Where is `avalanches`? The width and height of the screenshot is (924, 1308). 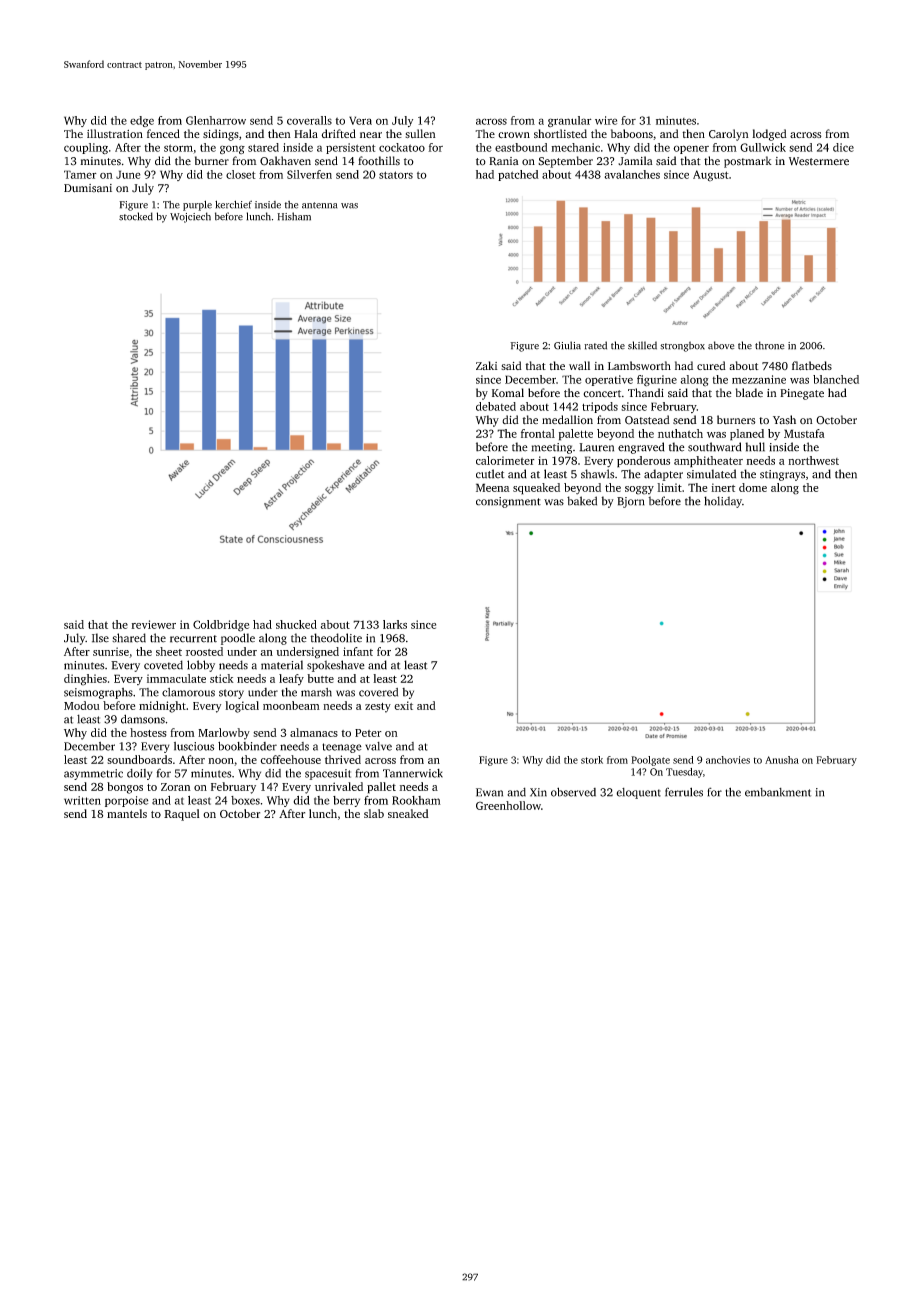 avalanches is located at coordinates (632, 174).
